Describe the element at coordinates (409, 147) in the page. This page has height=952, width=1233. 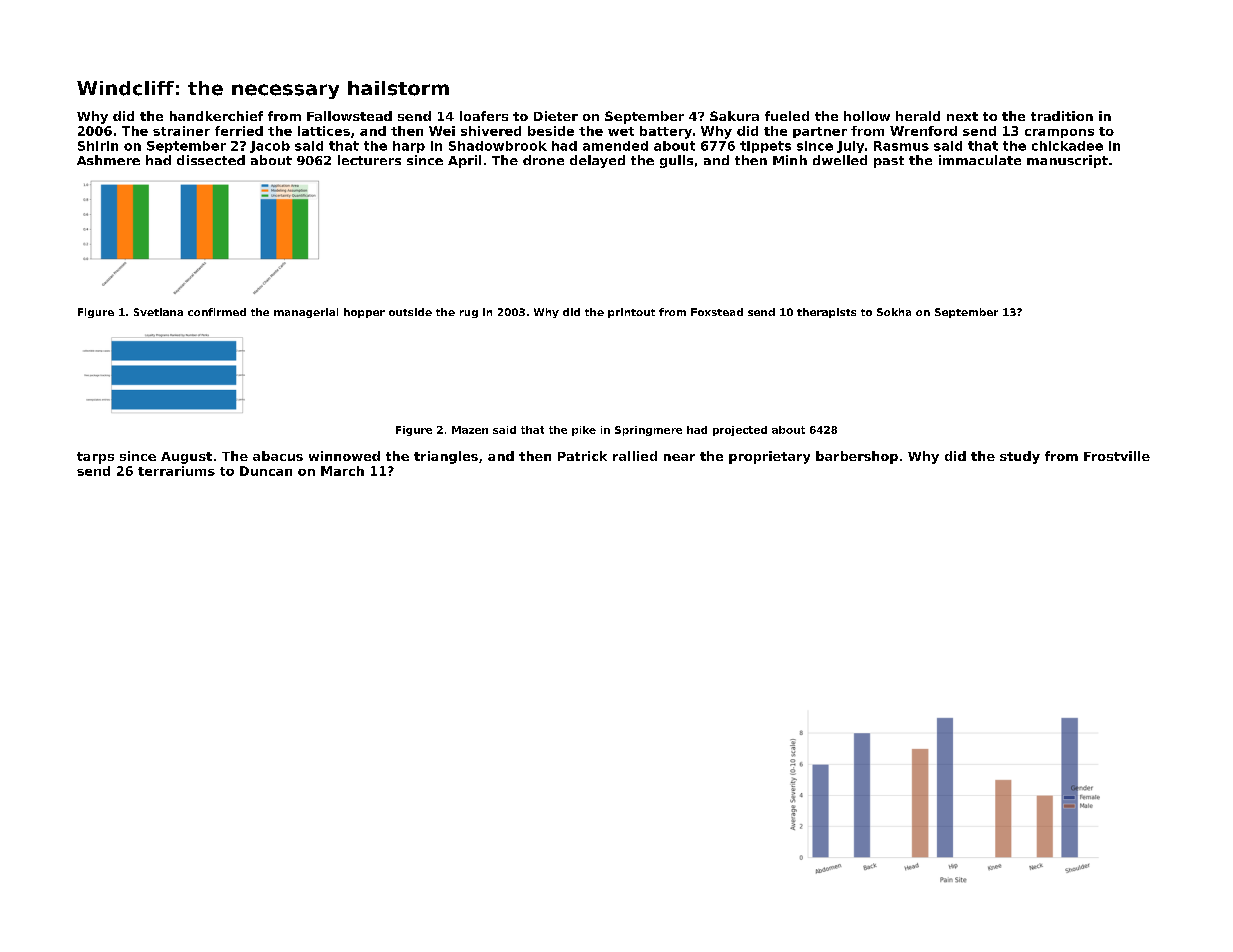
I see `harp` at that location.
